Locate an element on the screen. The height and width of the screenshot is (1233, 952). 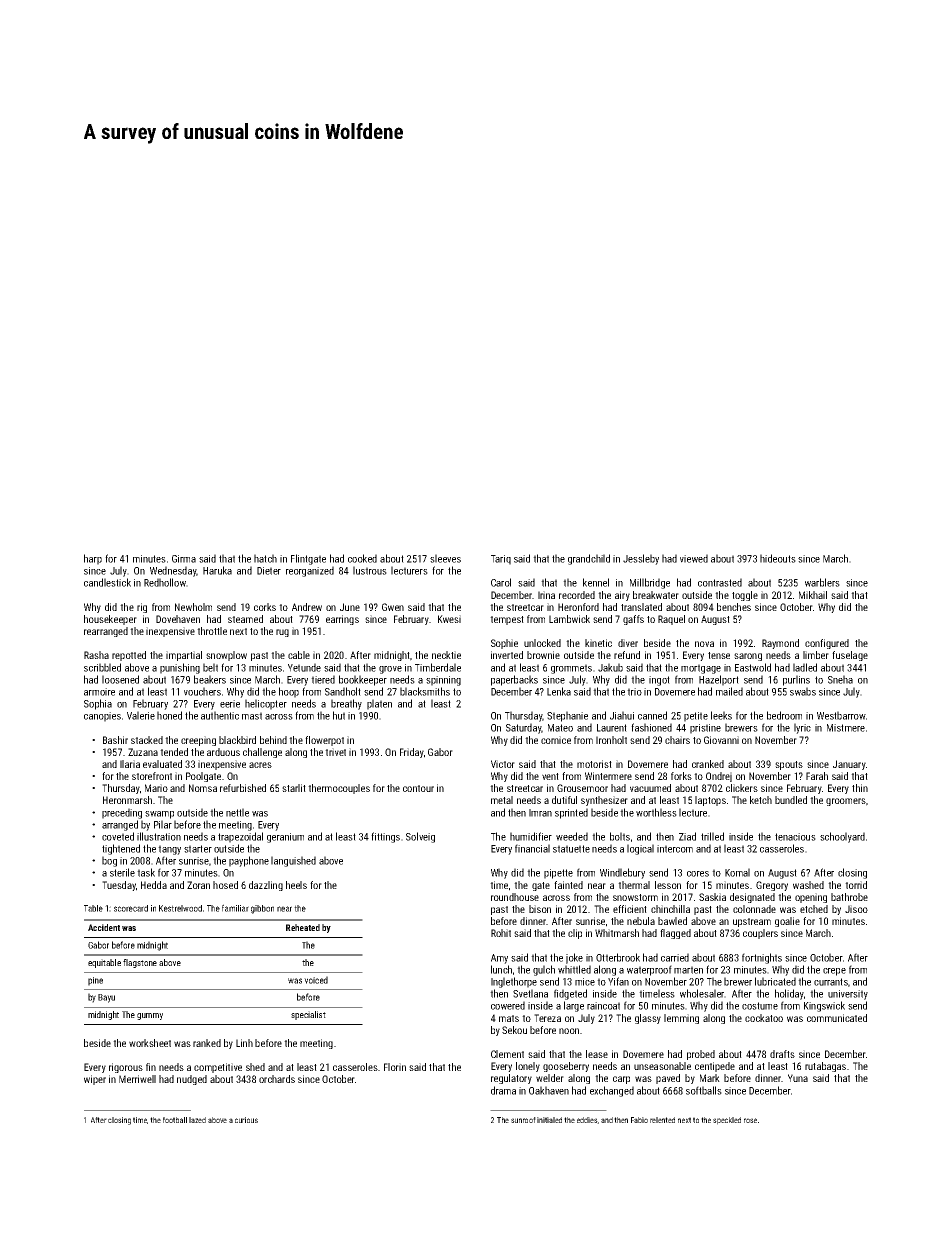
voiced is located at coordinates (316, 980).
